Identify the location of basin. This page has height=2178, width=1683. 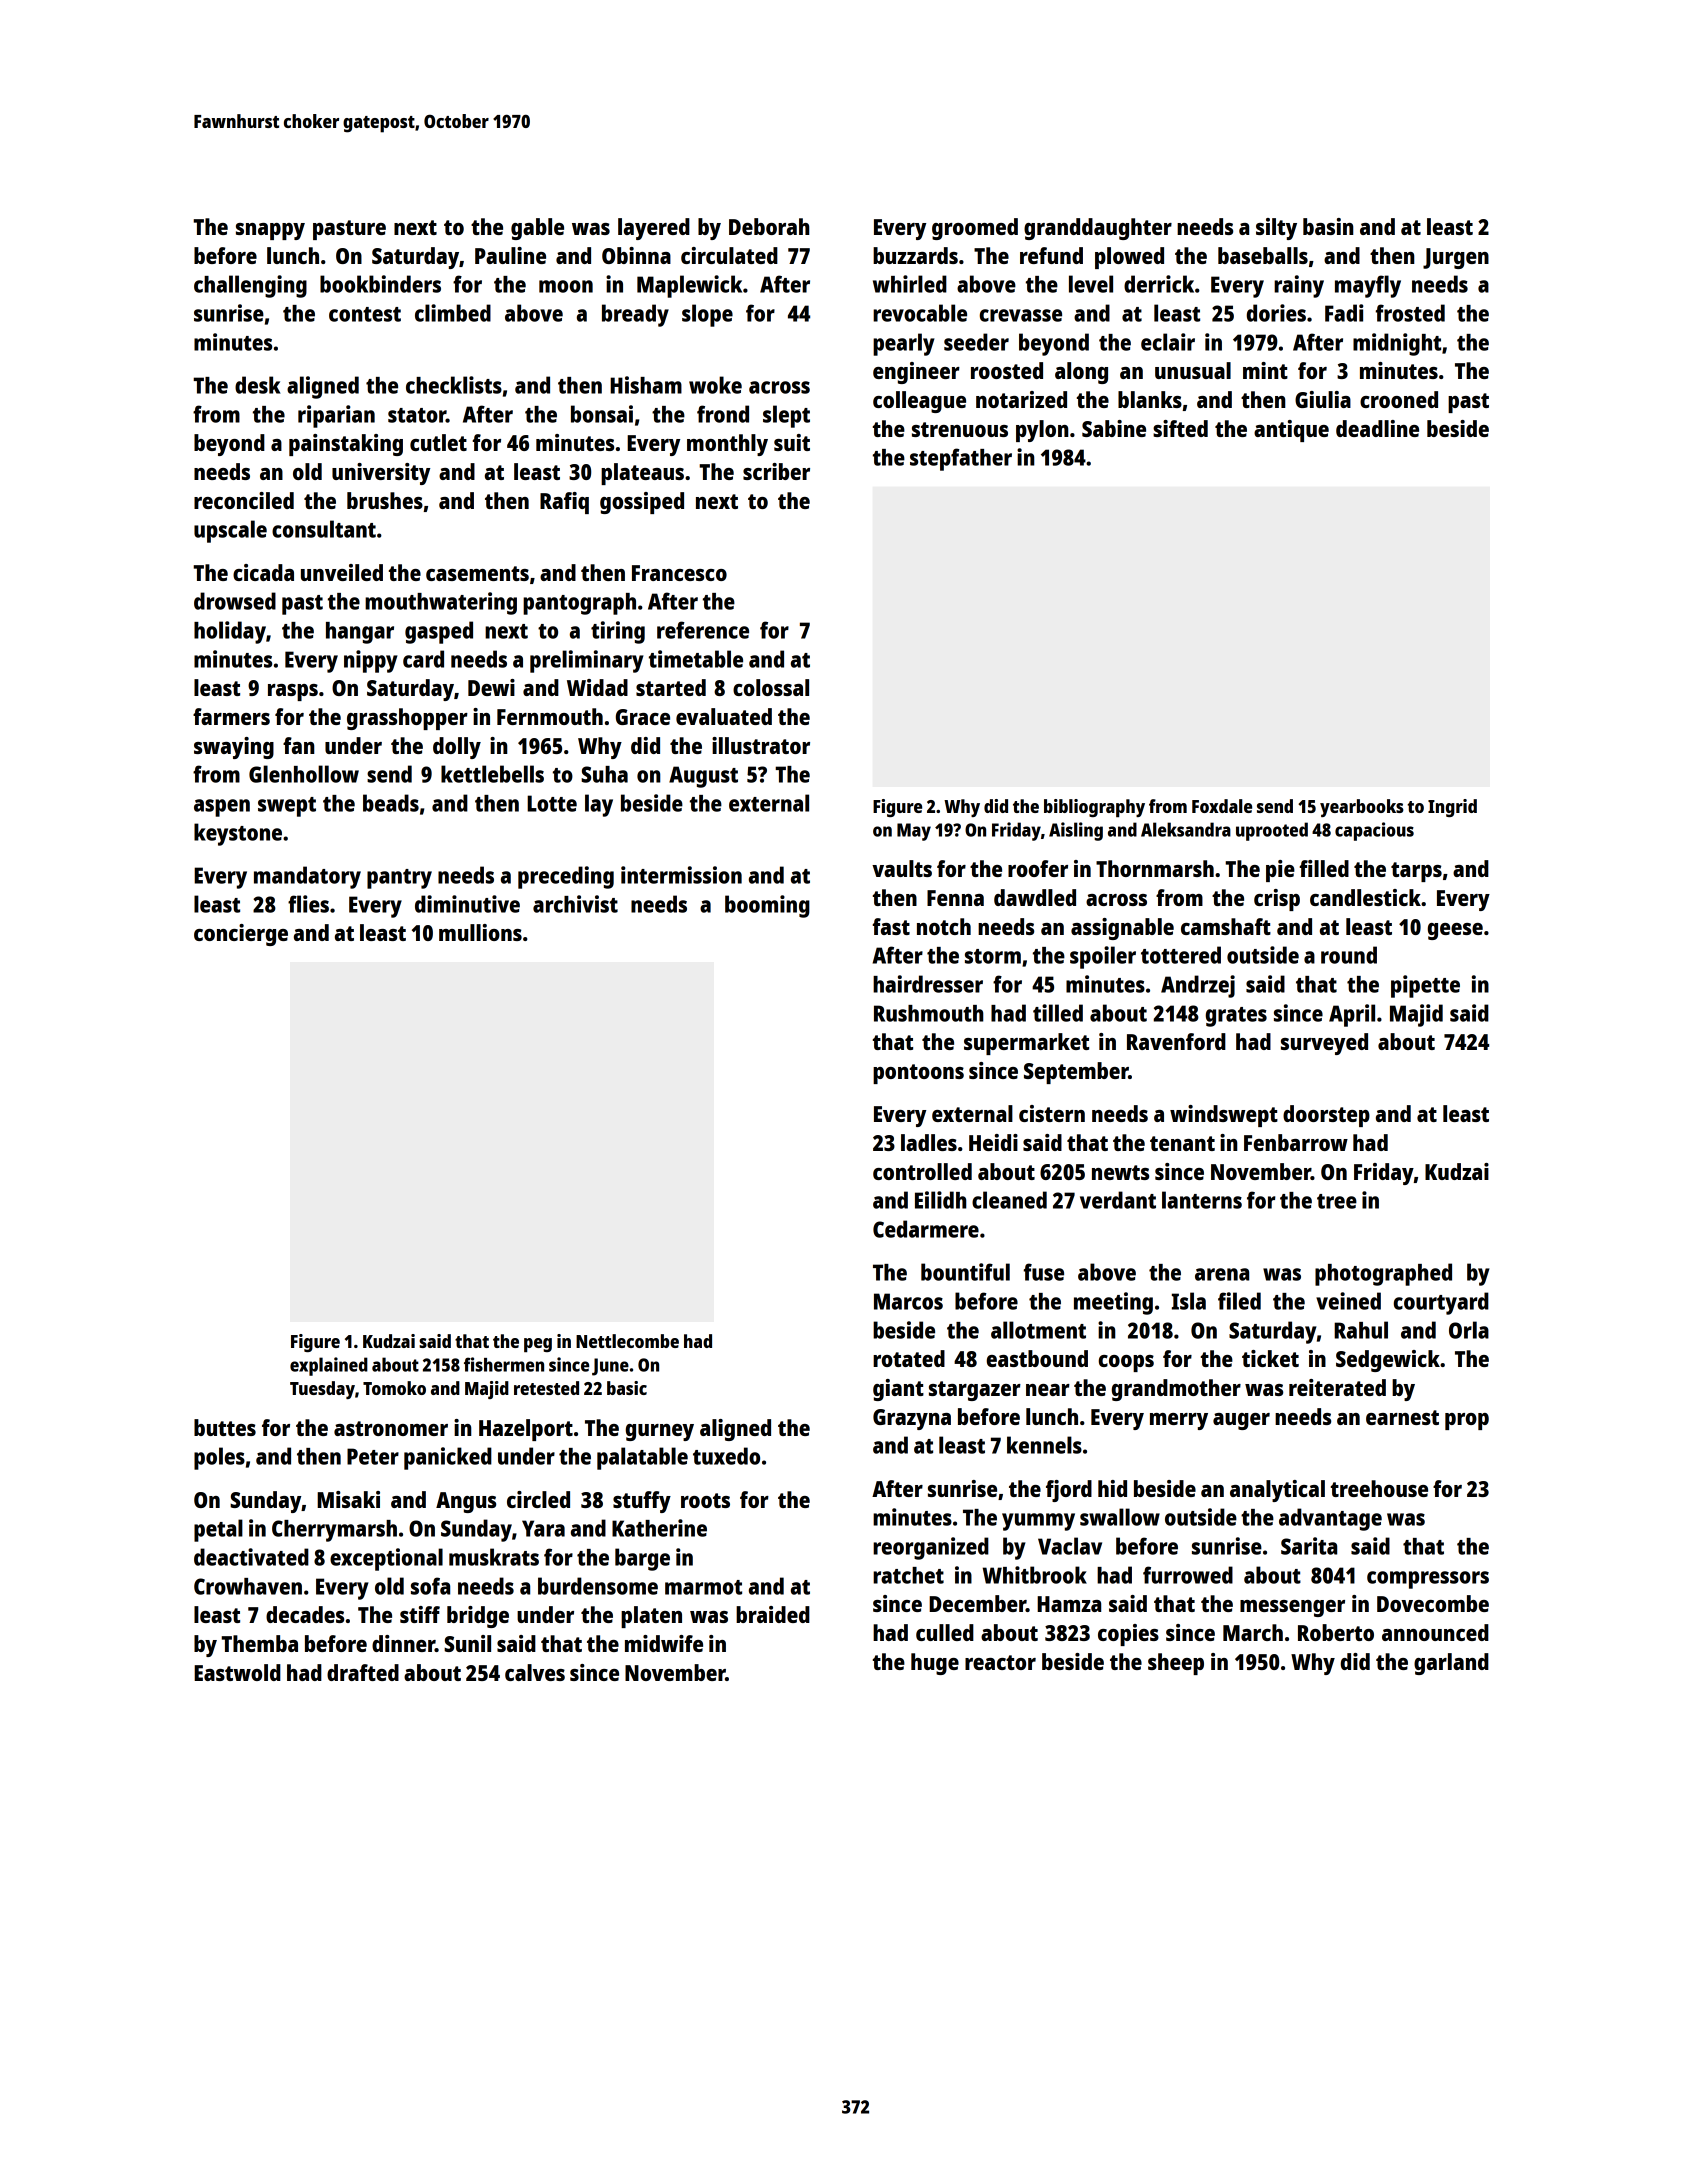
(1328, 226).
